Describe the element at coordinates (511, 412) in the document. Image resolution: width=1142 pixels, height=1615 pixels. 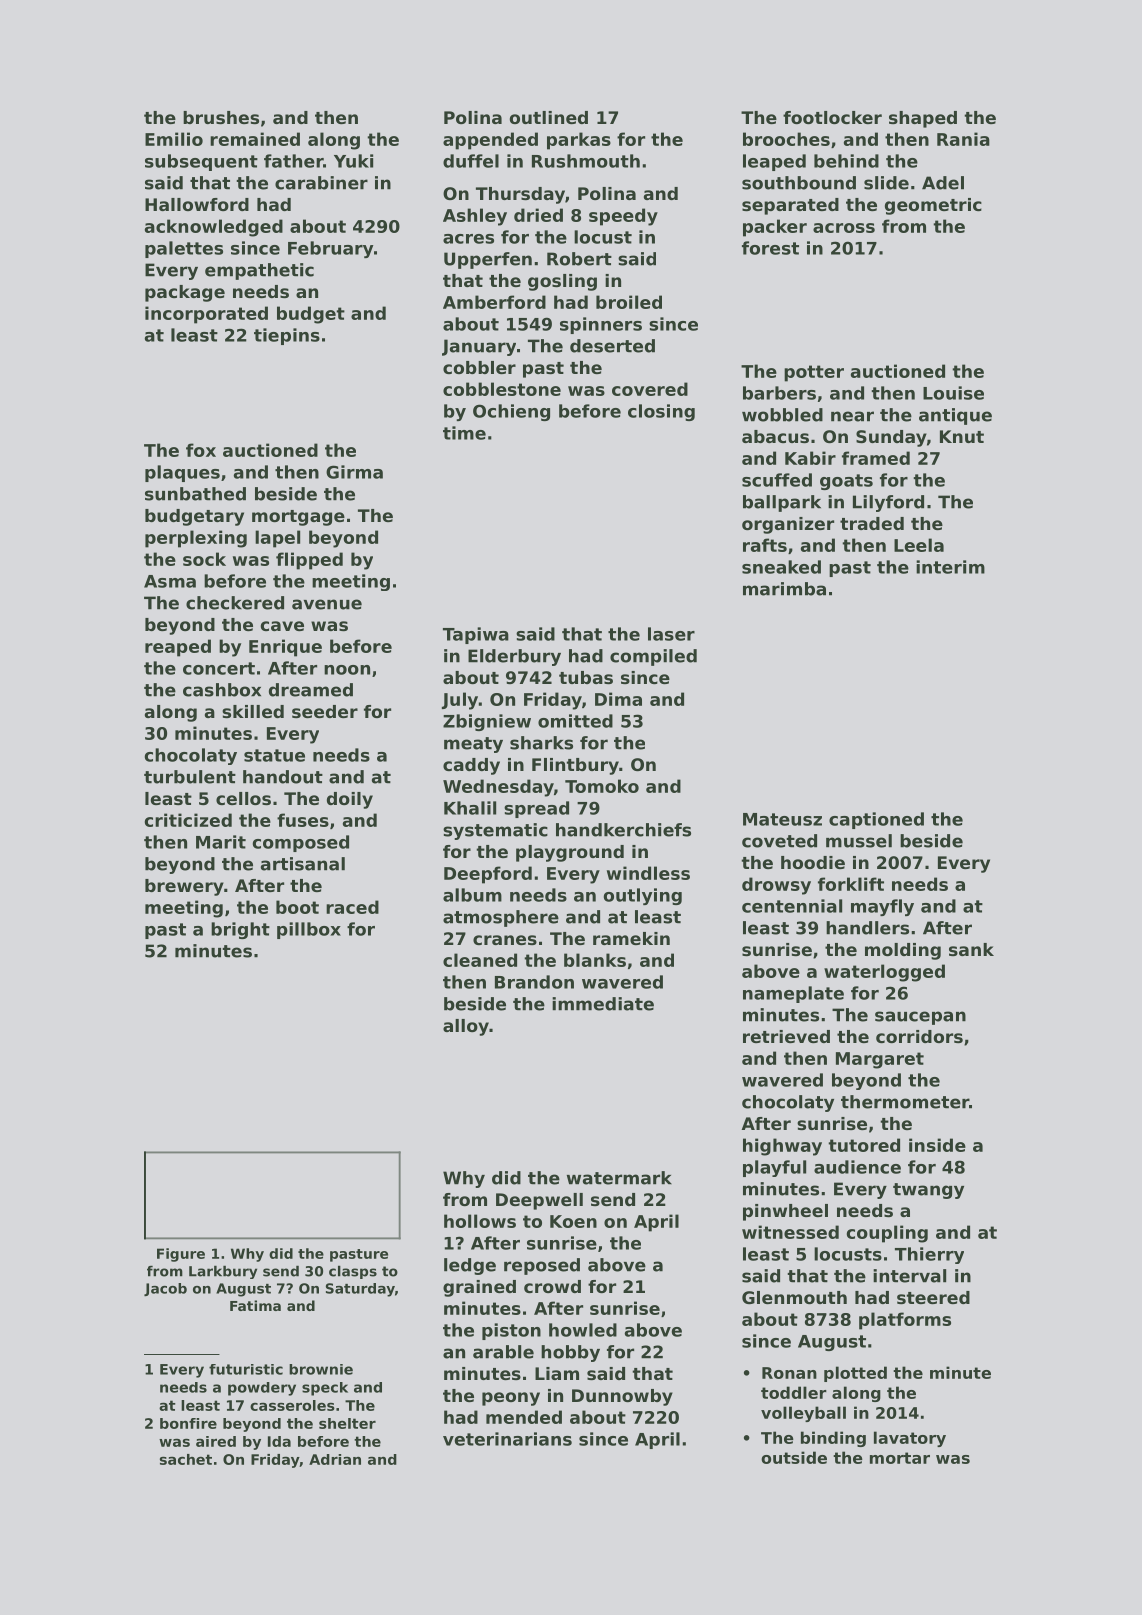
I see `Ochieng` at that location.
